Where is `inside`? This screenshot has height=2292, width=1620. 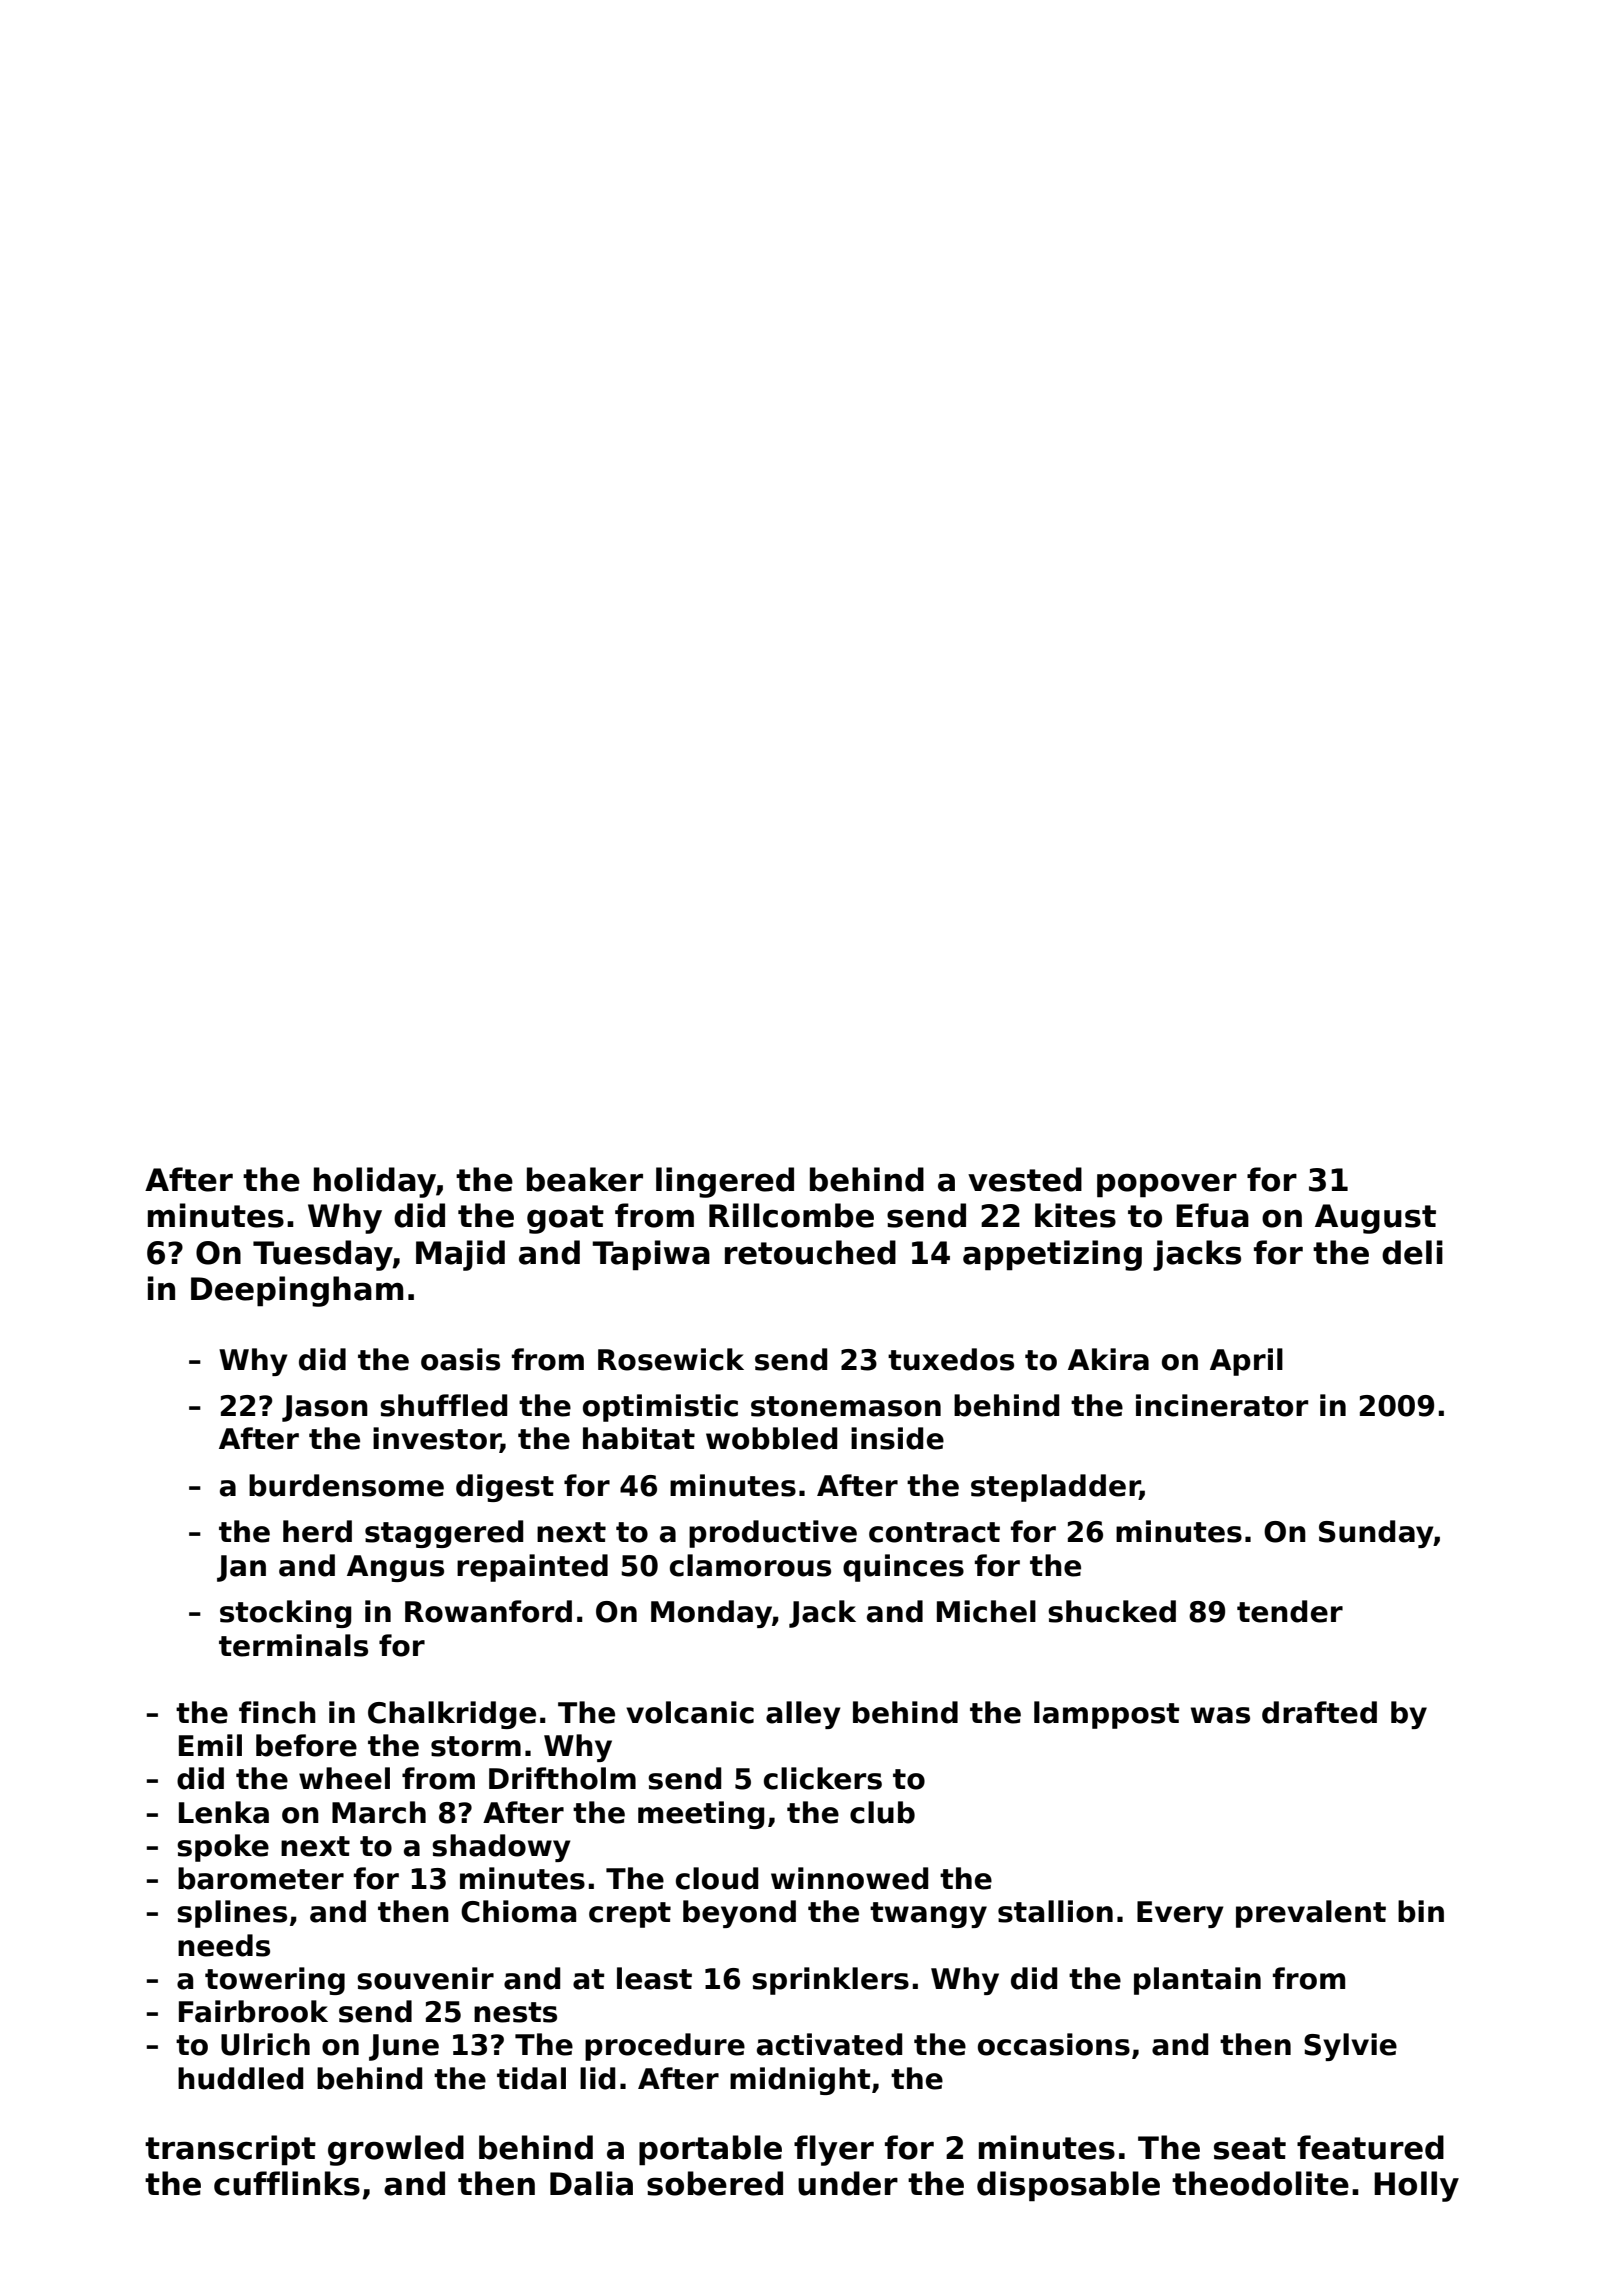
inside is located at coordinates (897, 1438).
